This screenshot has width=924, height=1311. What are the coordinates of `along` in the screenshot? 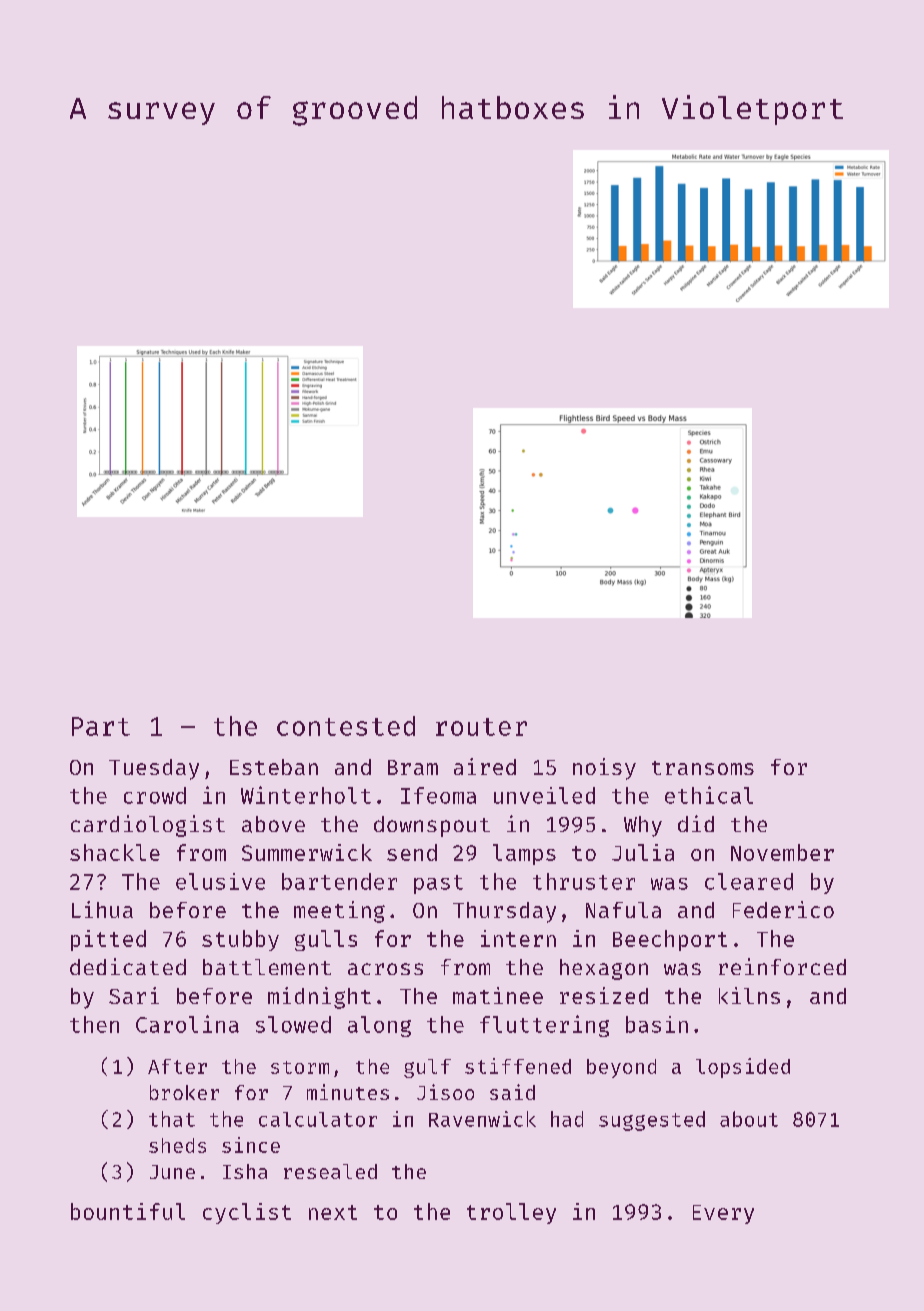 It's located at (379, 1026).
